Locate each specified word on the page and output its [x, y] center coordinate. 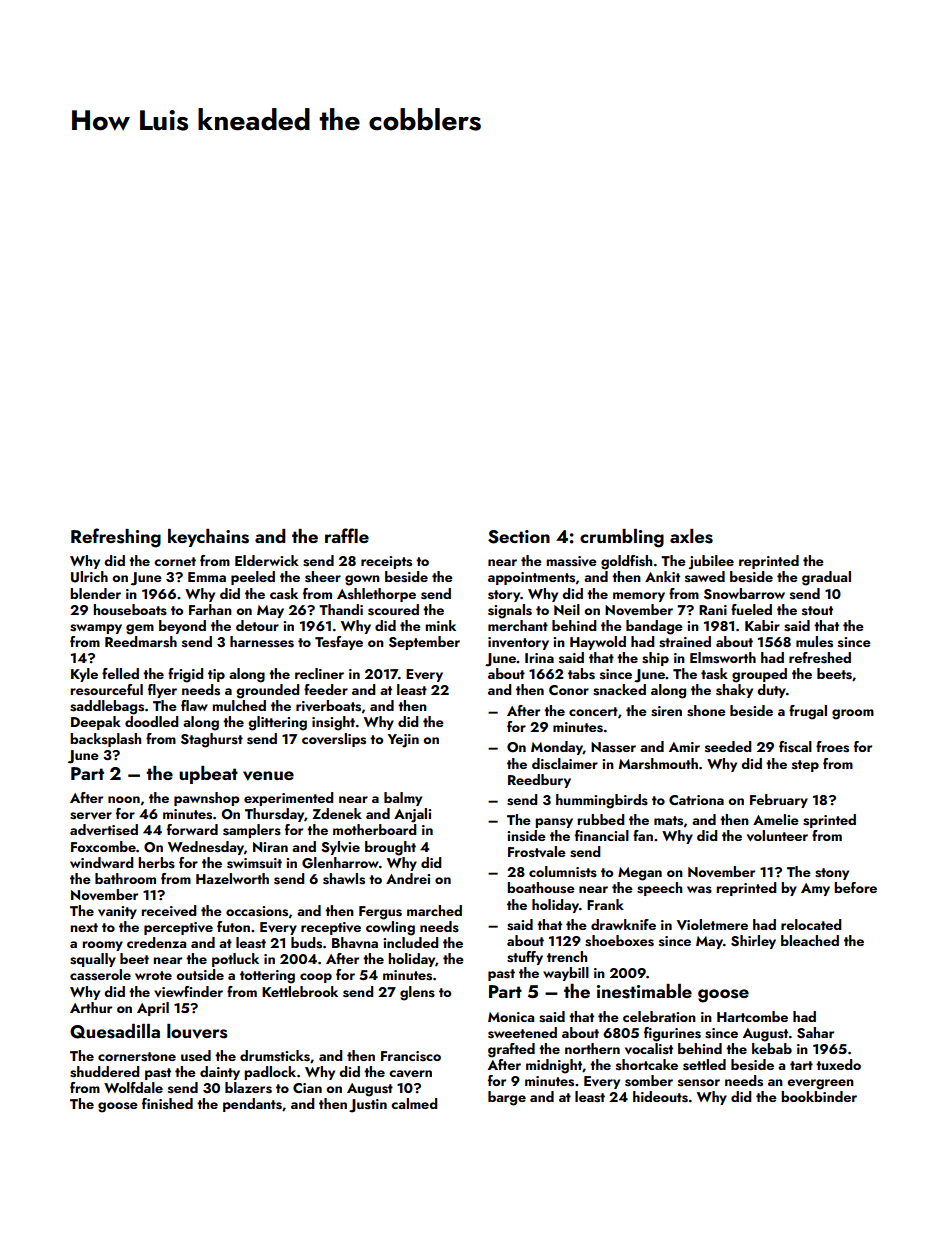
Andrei [408, 878]
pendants [252, 1105]
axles [691, 536]
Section [519, 537]
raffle [347, 535]
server [91, 816]
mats [668, 821]
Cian [307, 1088]
